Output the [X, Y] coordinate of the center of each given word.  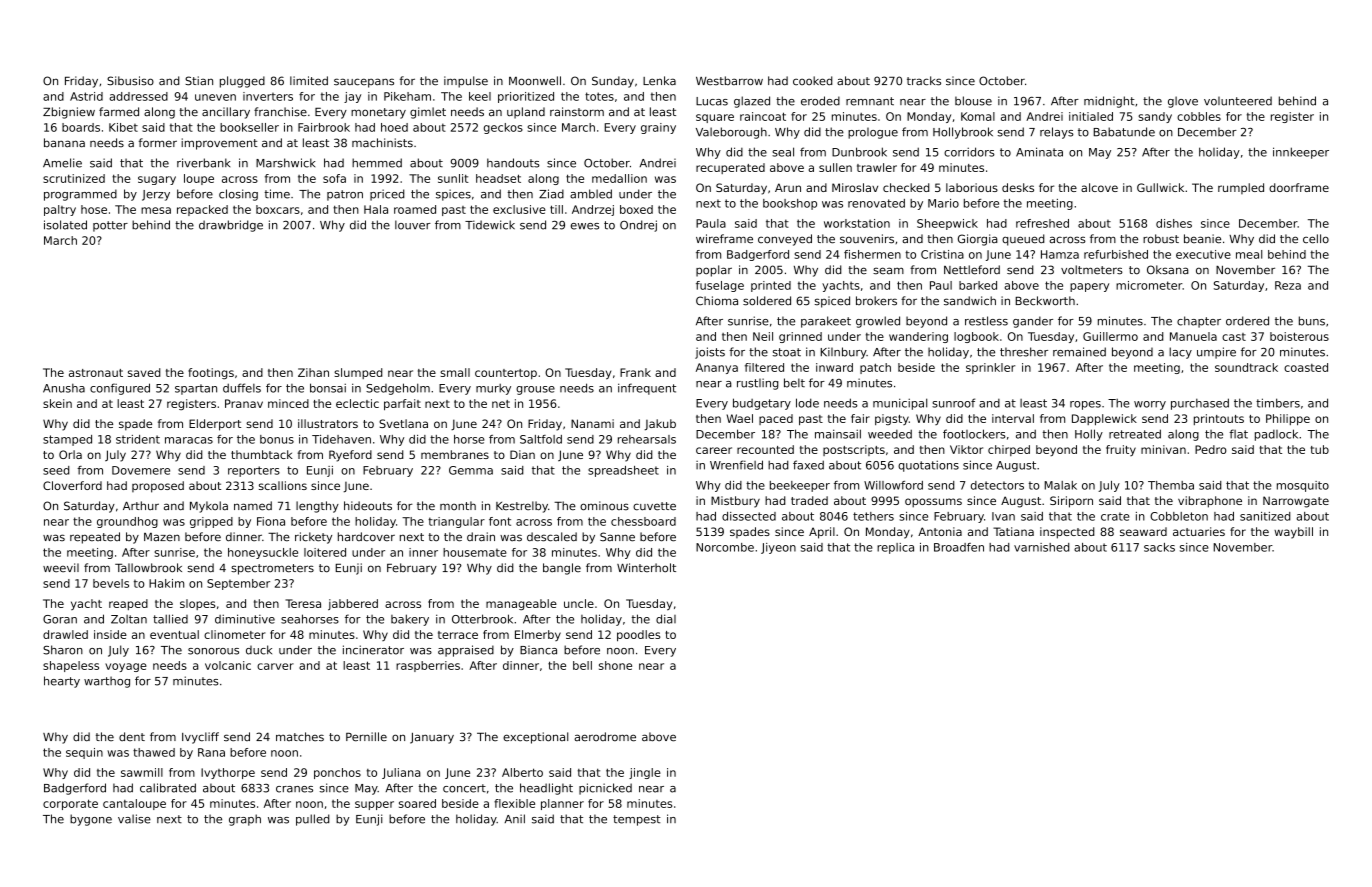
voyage [126, 667]
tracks [924, 81]
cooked [813, 81]
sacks [1159, 547]
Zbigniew [69, 113]
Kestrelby [522, 507]
